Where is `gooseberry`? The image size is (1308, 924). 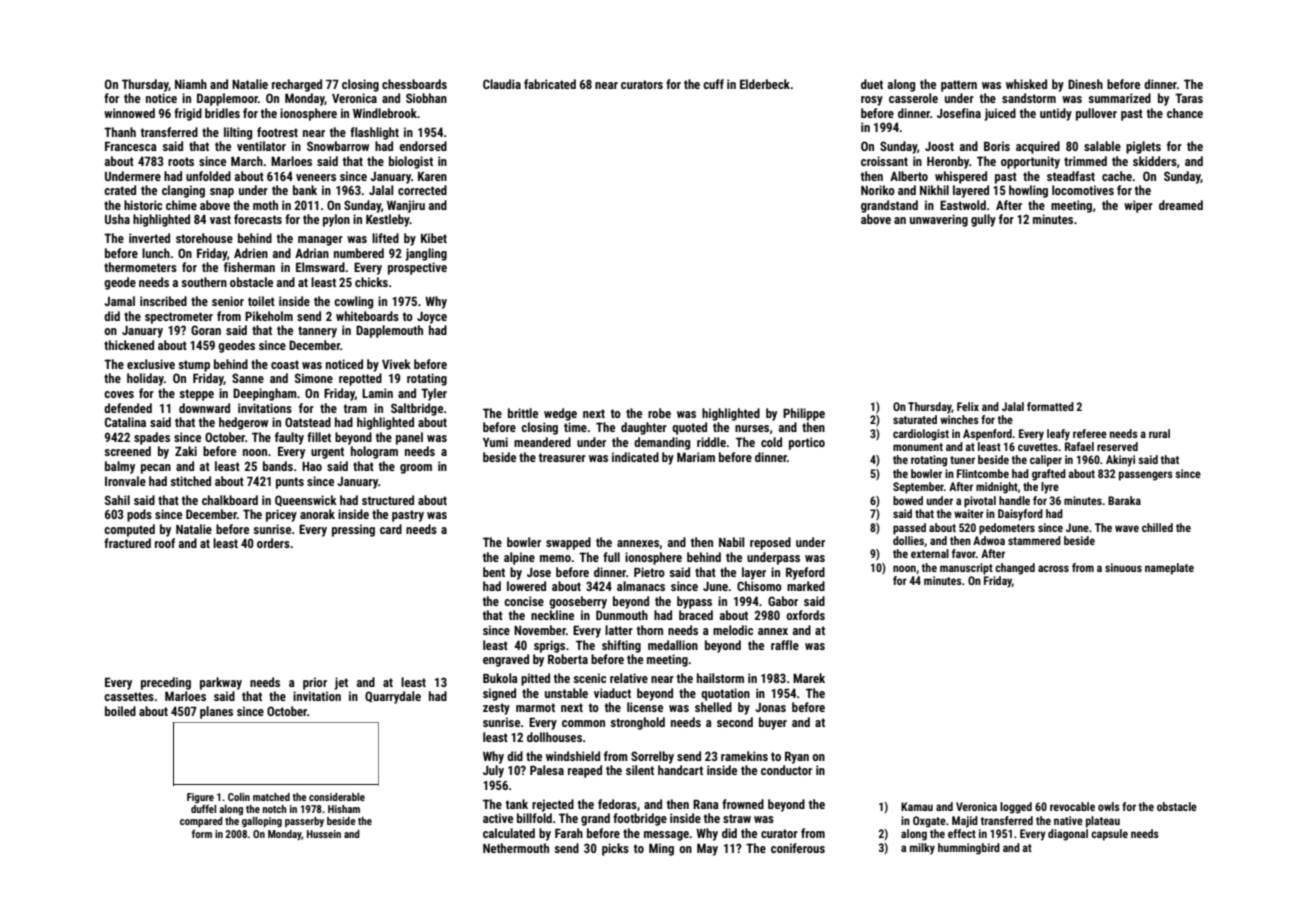
gooseberry is located at coordinates (578, 602).
